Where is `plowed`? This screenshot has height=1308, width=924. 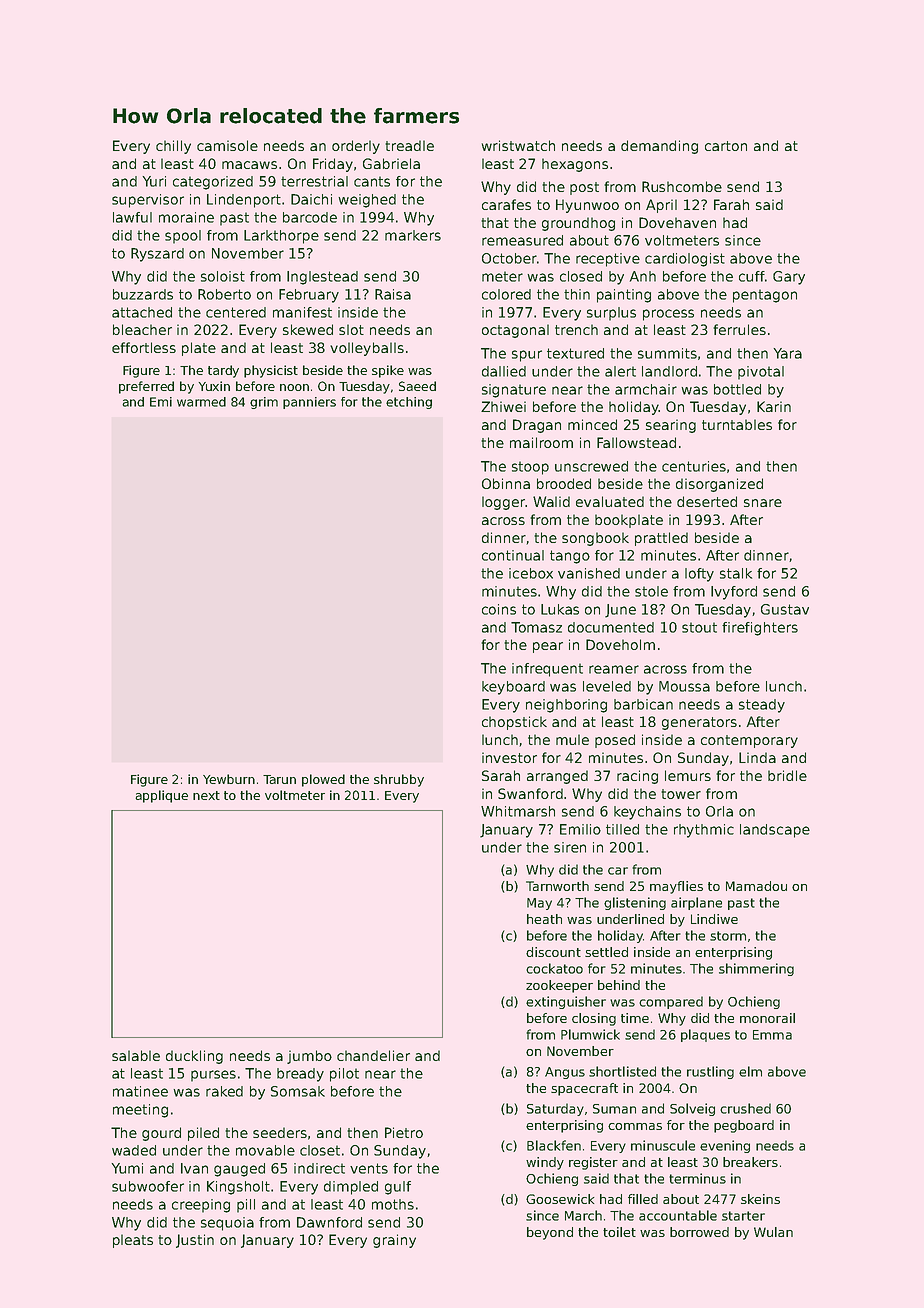 plowed is located at coordinates (323, 780).
